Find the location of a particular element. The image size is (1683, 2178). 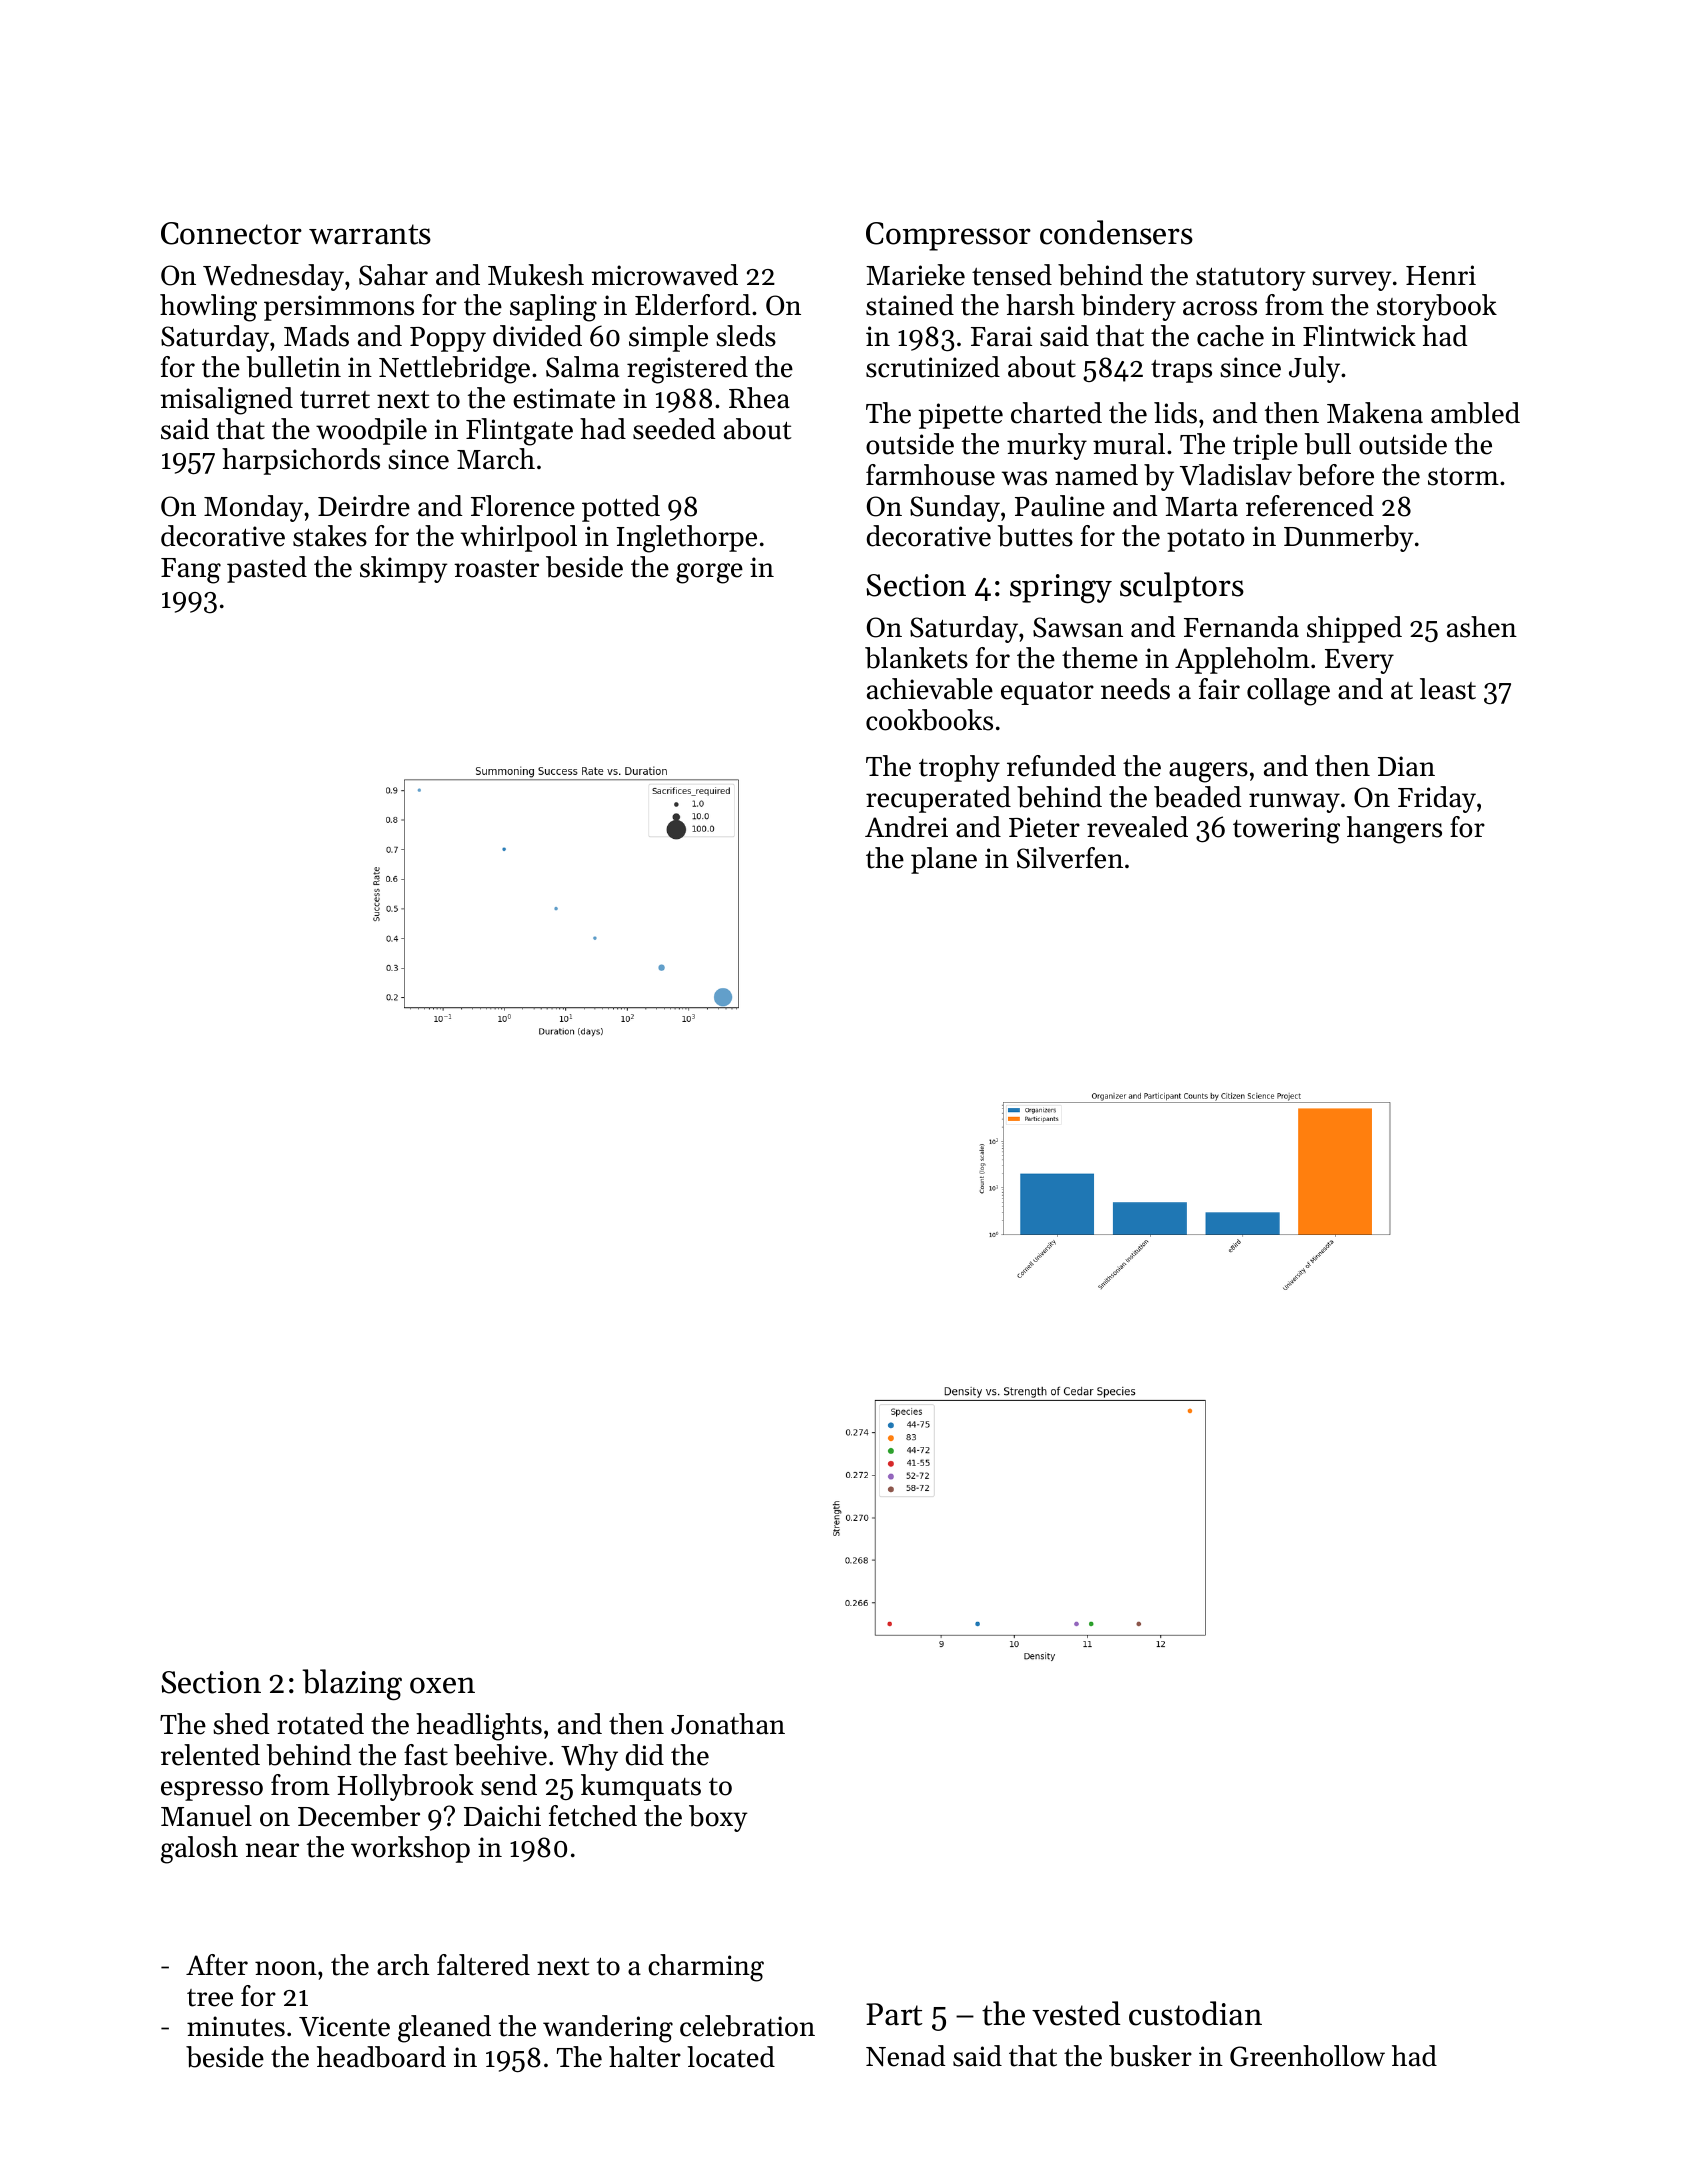

Elderford is located at coordinates (692, 305).
